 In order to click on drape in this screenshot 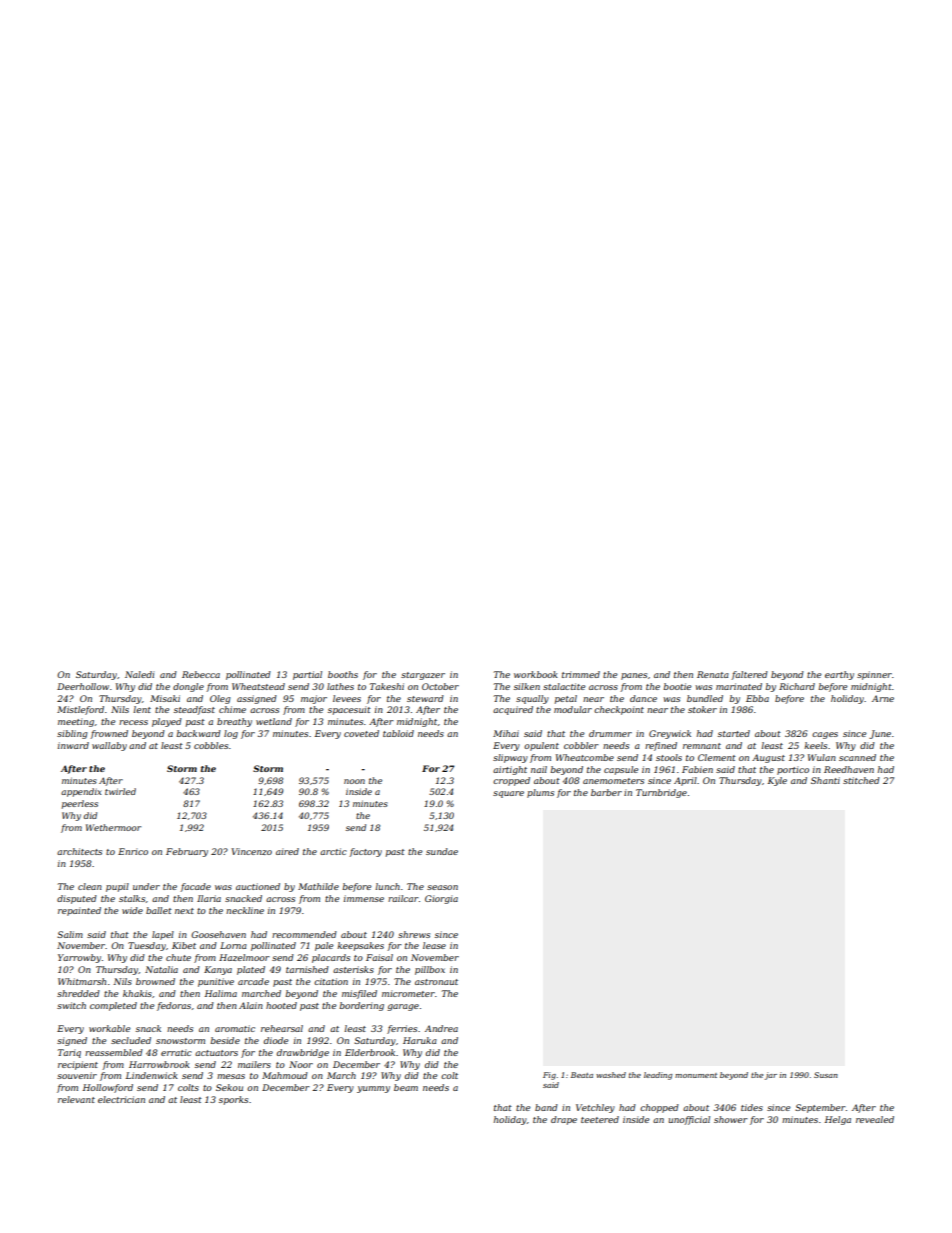, I will do `click(564, 1120)`.
